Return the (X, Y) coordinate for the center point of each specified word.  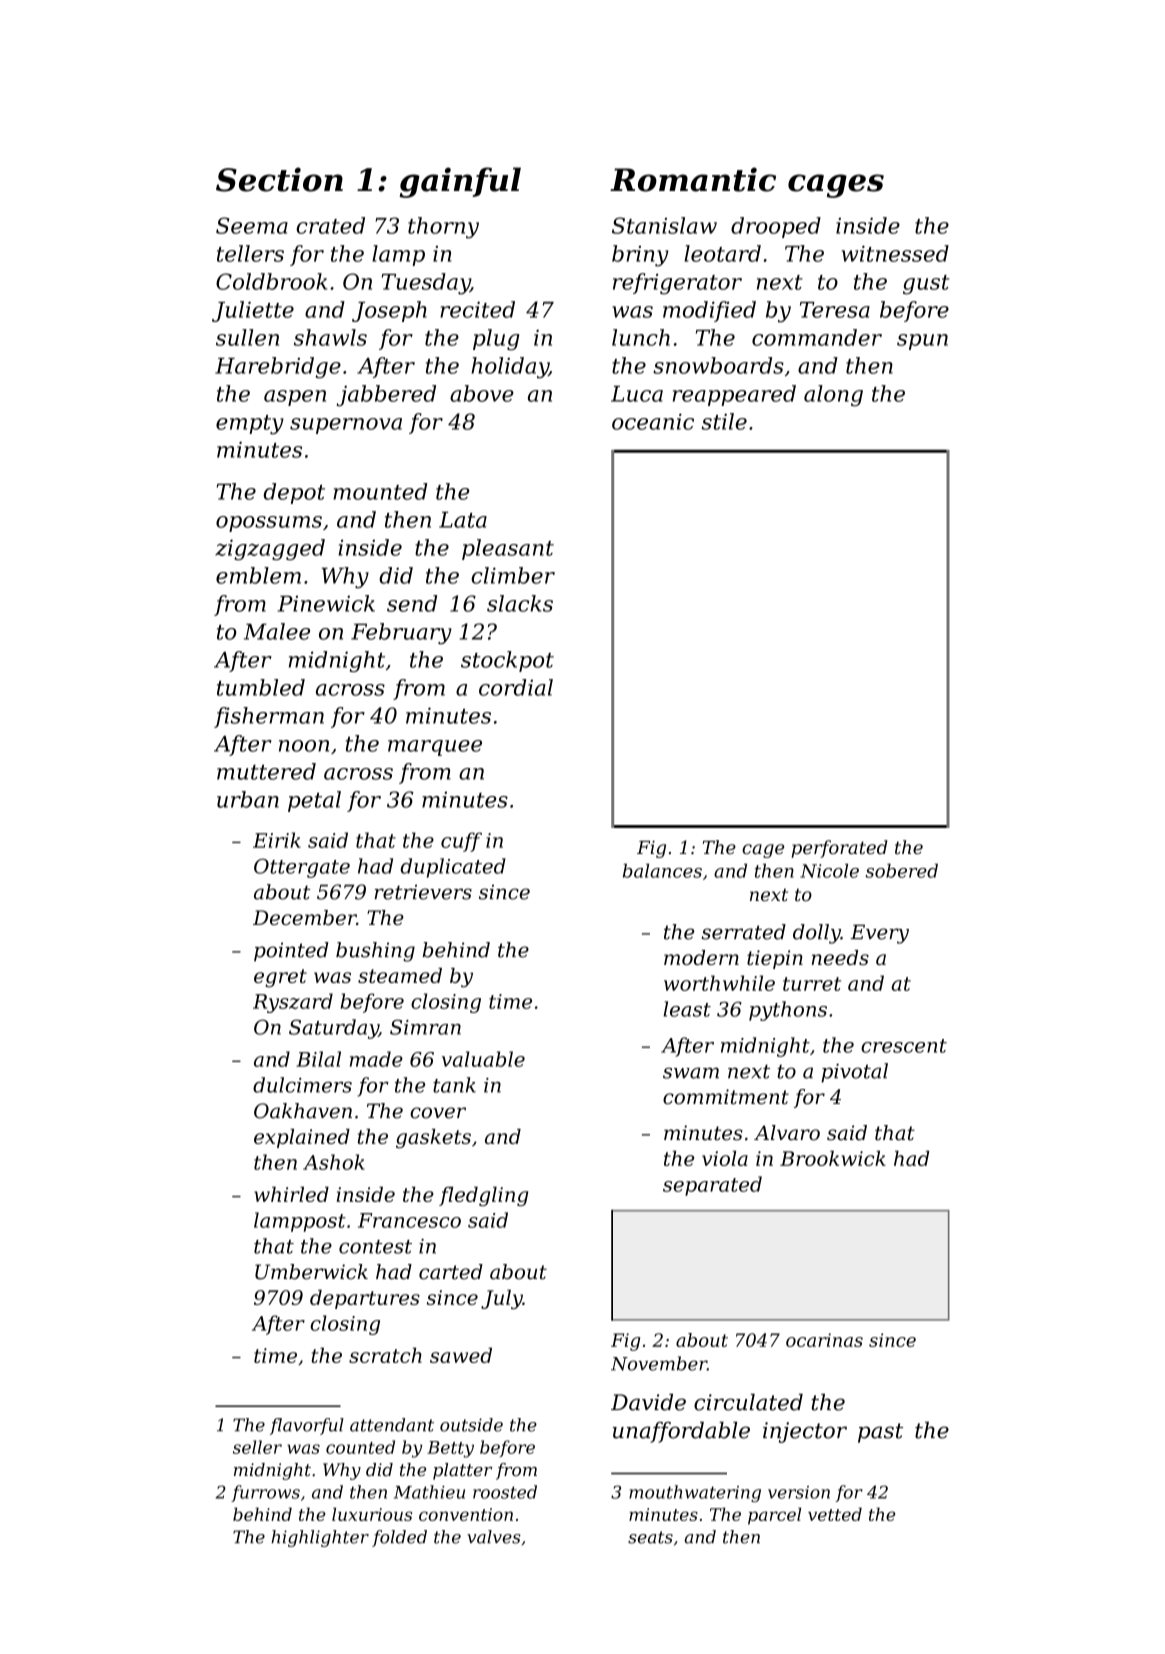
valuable (483, 1059)
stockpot (507, 661)
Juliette (253, 311)
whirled (291, 1194)
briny (640, 256)
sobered (901, 871)
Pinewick (326, 603)
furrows (265, 1493)
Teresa (835, 310)
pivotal (854, 1073)
